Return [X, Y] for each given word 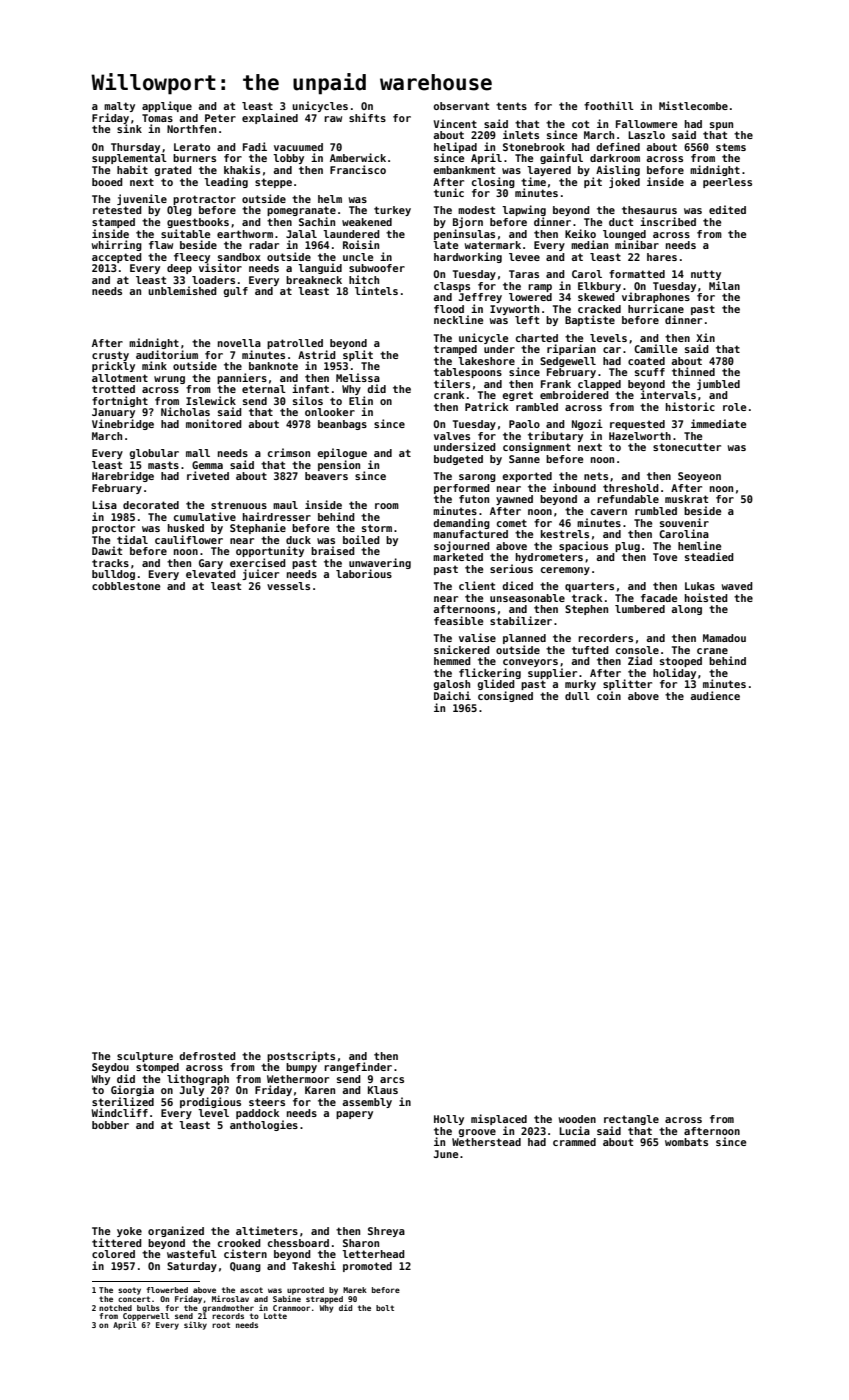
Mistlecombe [693, 105]
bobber [110, 1125]
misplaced [499, 1119]
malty [119, 107]
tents [511, 106]
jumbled [718, 384]
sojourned [462, 546]
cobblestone [126, 586]
